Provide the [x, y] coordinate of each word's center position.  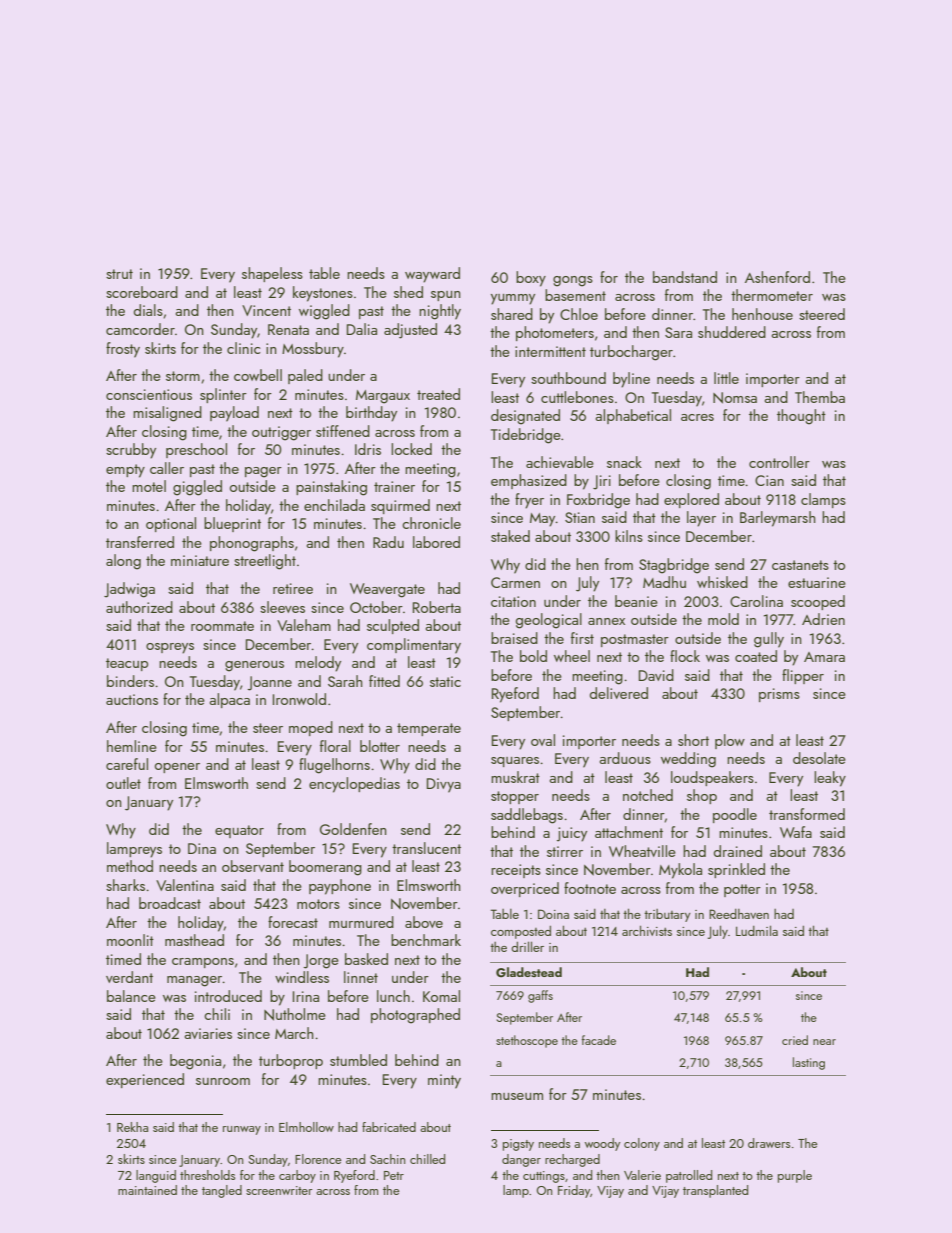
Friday [574, 1191]
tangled [222, 1191]
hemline [132, 746]
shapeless [272, 274]
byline [631, 380]
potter [742, 890]
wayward [432, 275]
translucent [426, 848]
